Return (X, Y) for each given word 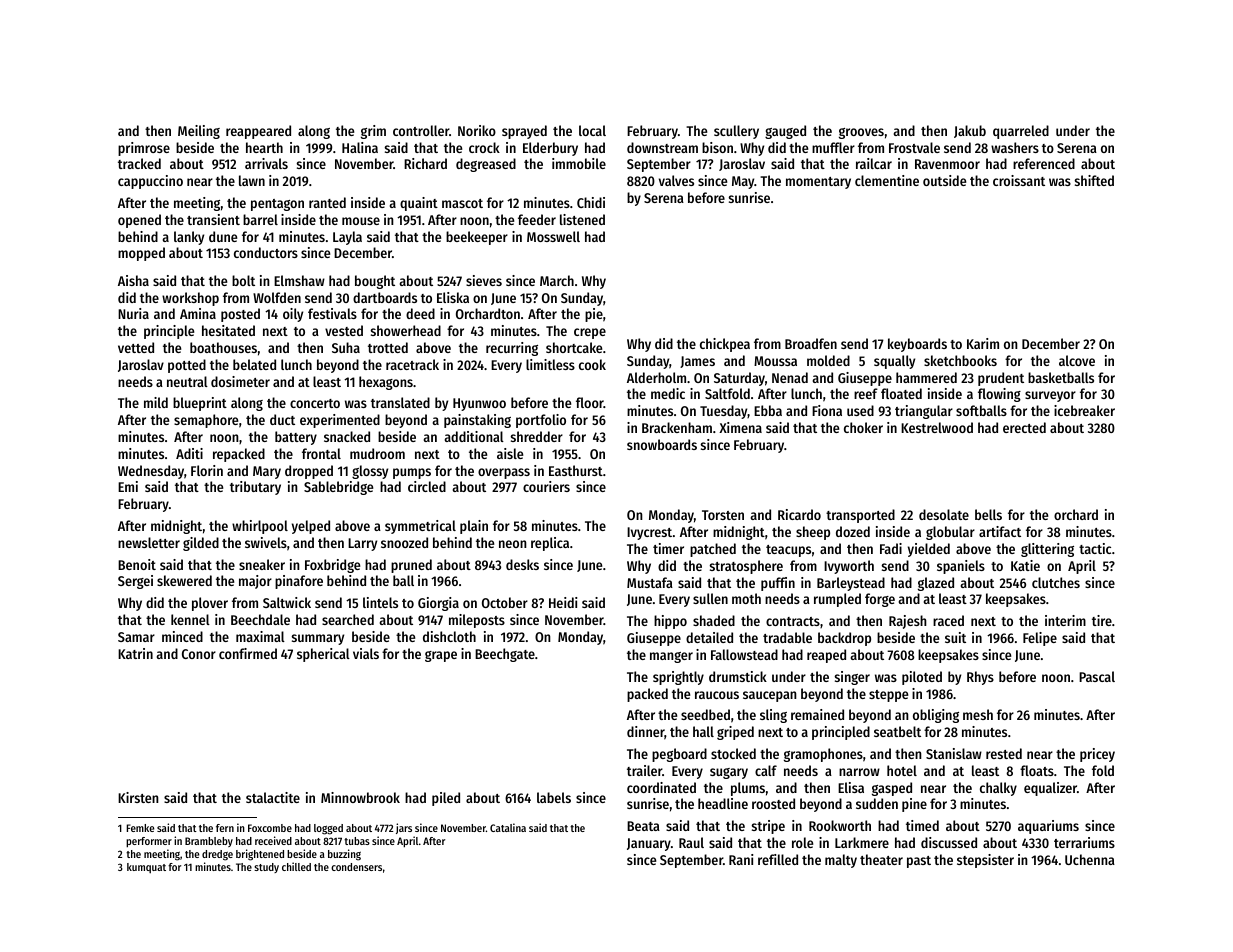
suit (955, 637)
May (743, 182)
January (649, 844)
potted (187, 366)
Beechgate (505, 655)
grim (373, 132)
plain (474, 527)
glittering (1047, 550)
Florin (207, 470)
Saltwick (287, 602)
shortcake (574, 347)
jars (404, 828)
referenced (1044, 163)
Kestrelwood (937, 427)
